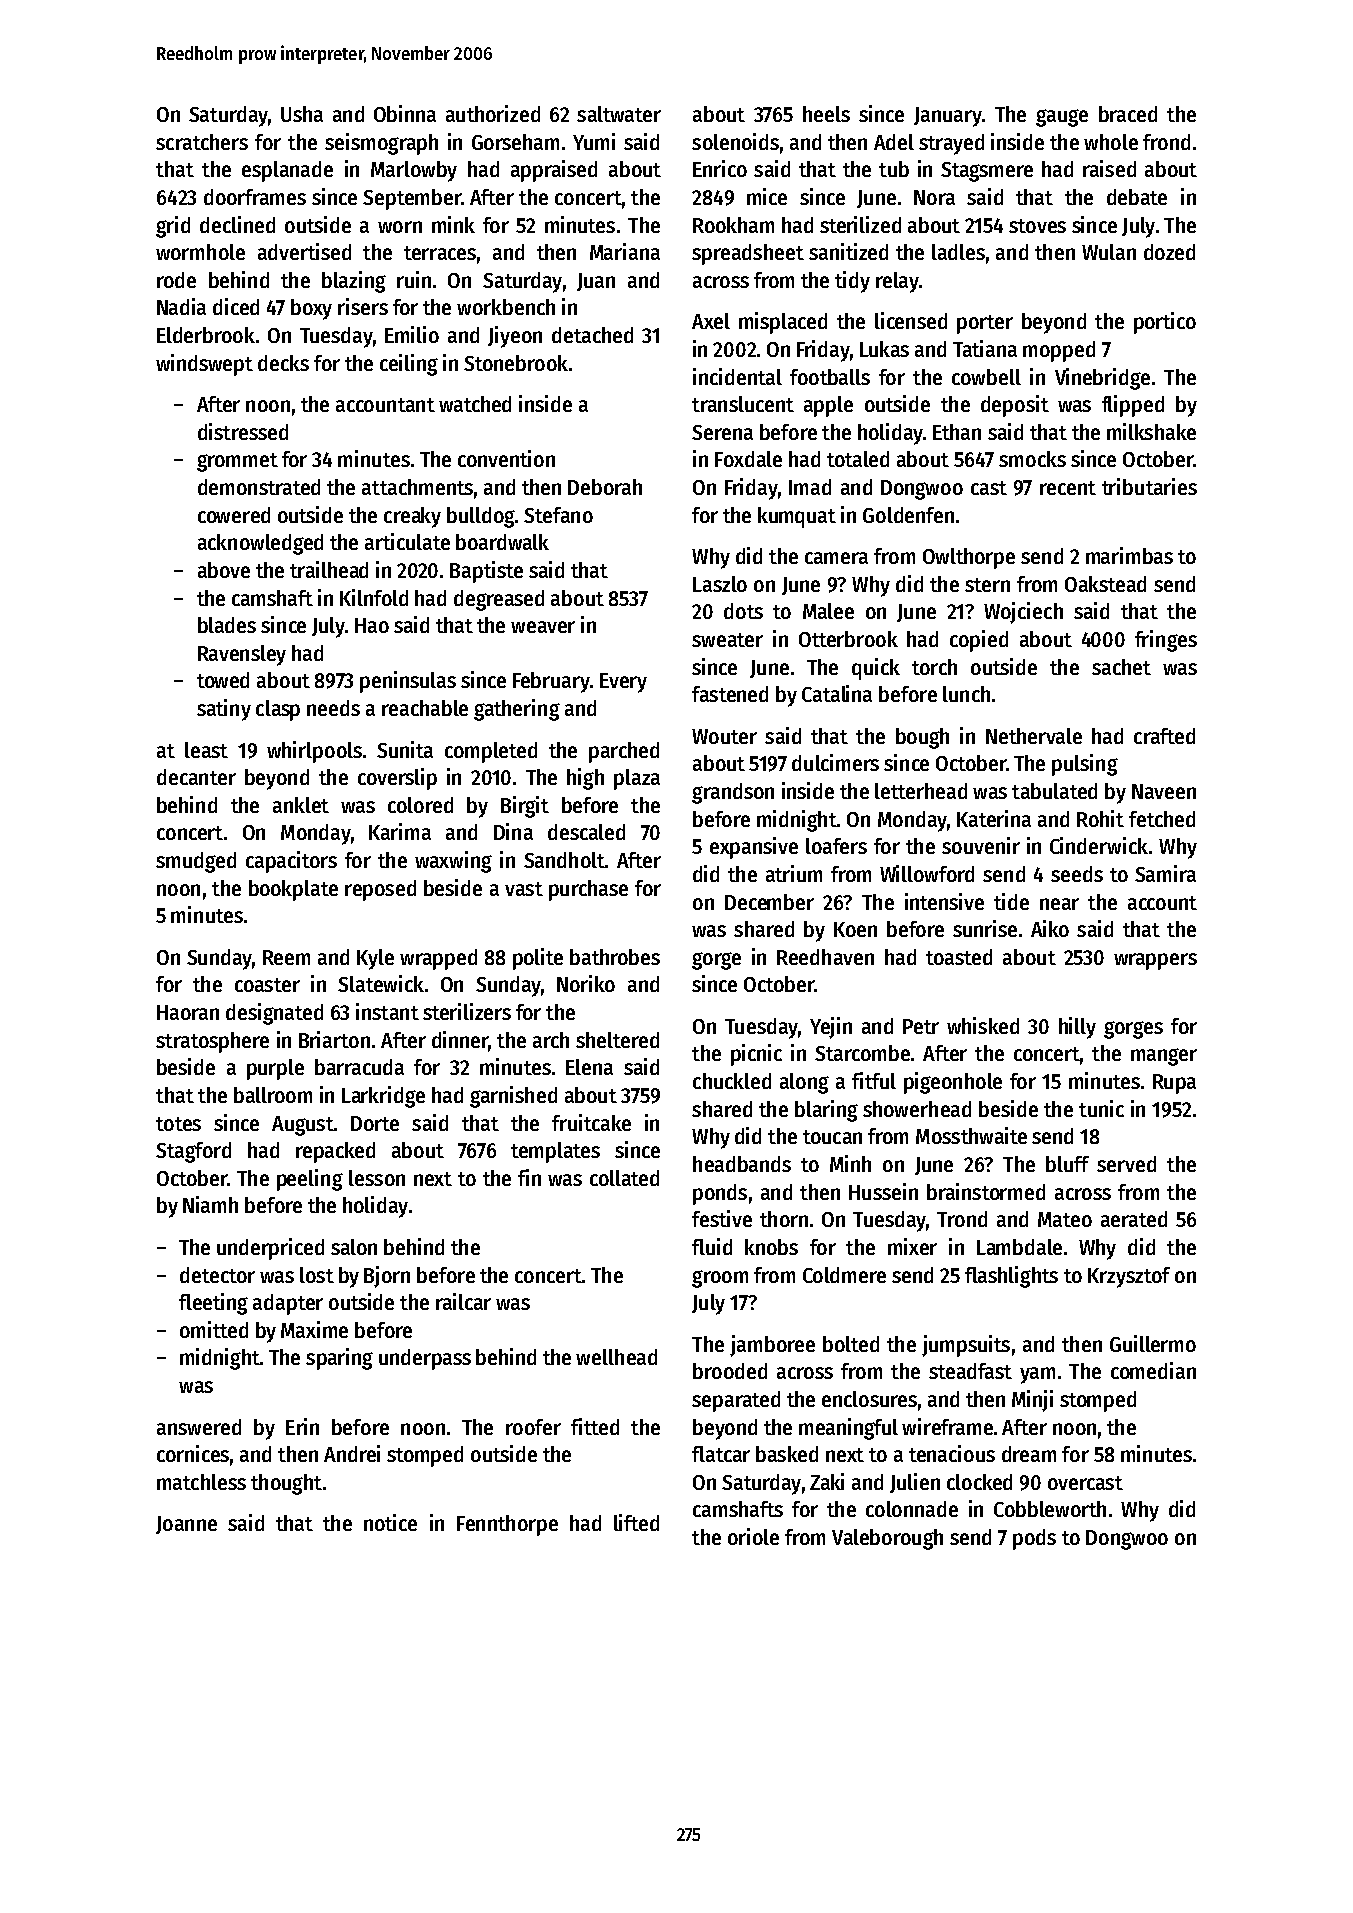 The height and width of the screenshot is (1913, 1353). I want to click on Elena, so click(589, 1067).
